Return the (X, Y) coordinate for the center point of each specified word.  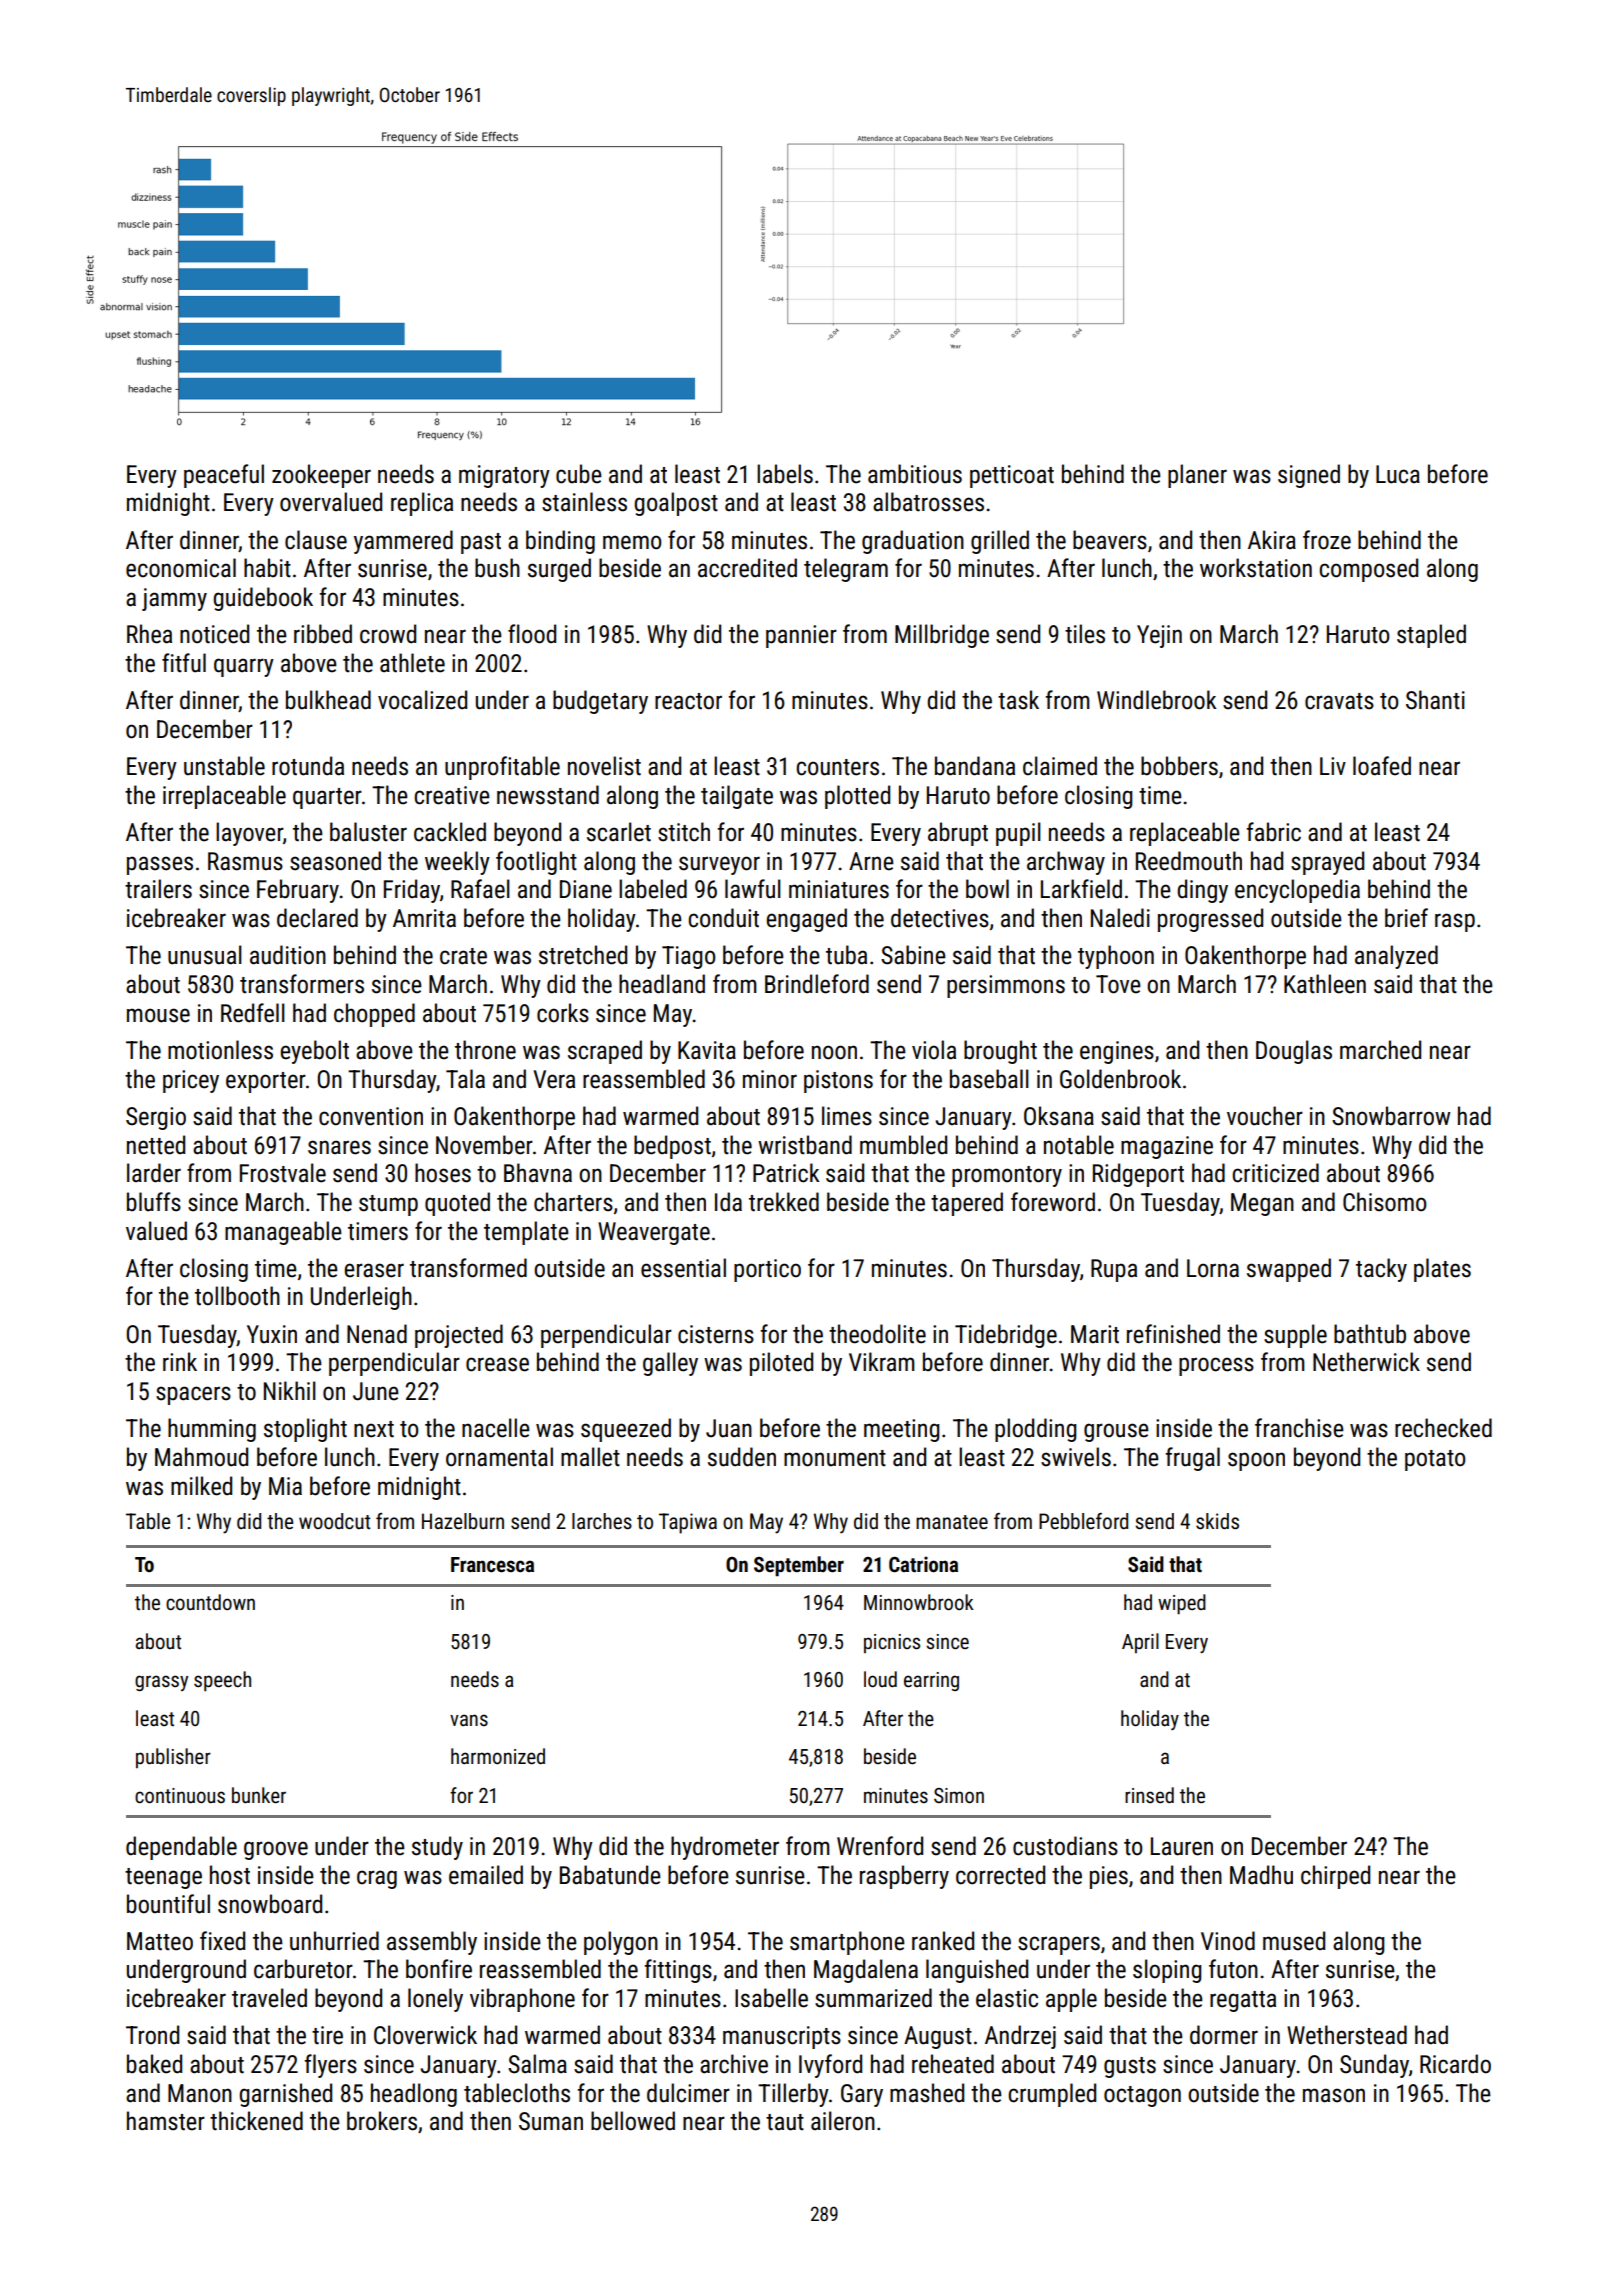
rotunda (308, 766)
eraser (374, 1270)
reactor (688, 701)
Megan (1262, 1204)
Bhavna (538, 1173)
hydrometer (725, 1848)
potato (1435, 1460)
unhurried (334, 1941)
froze (1327, 540)
